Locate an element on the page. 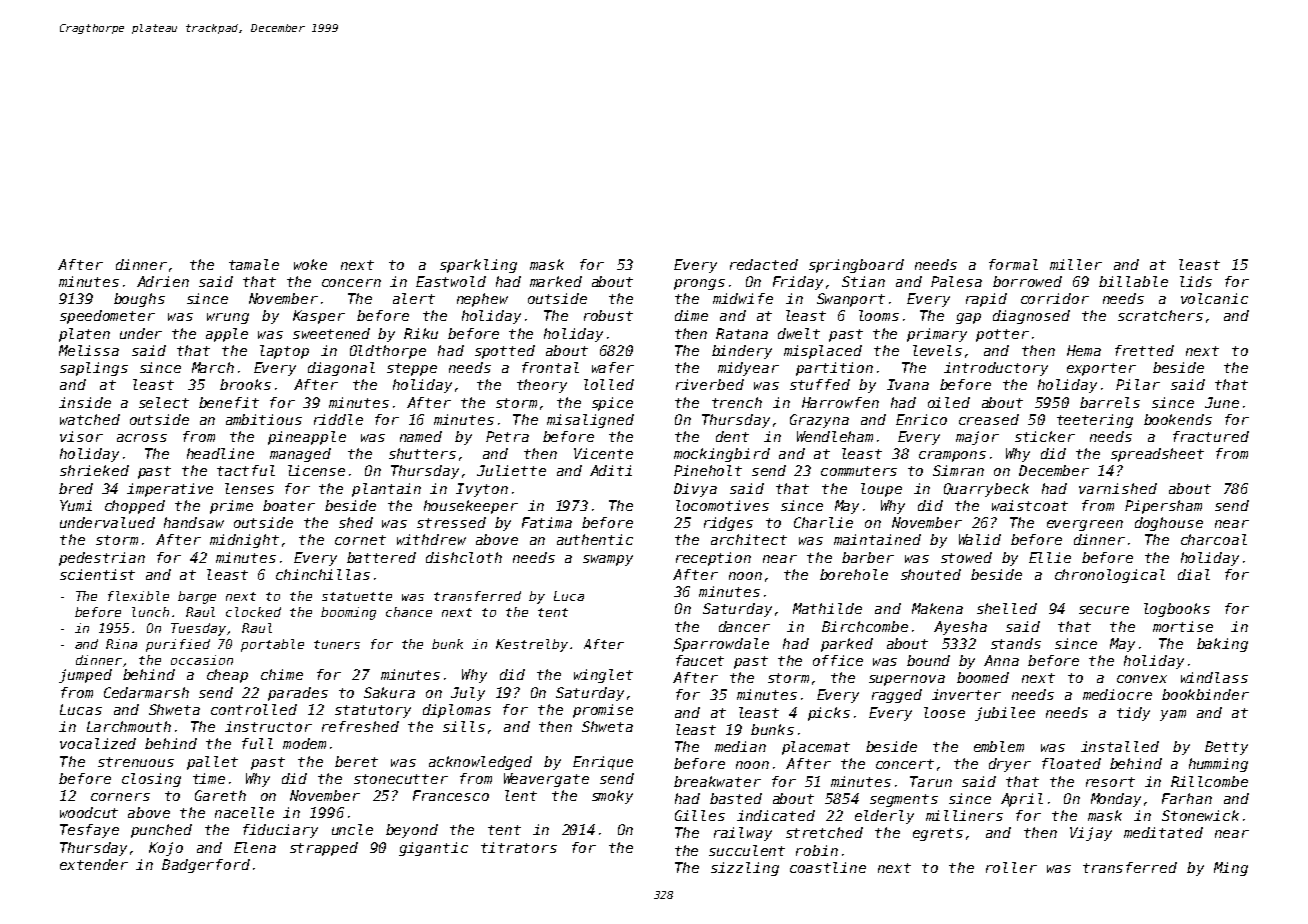 The width and height of the page is (1308, 924). bindery is located at coordinates (742, 352).
